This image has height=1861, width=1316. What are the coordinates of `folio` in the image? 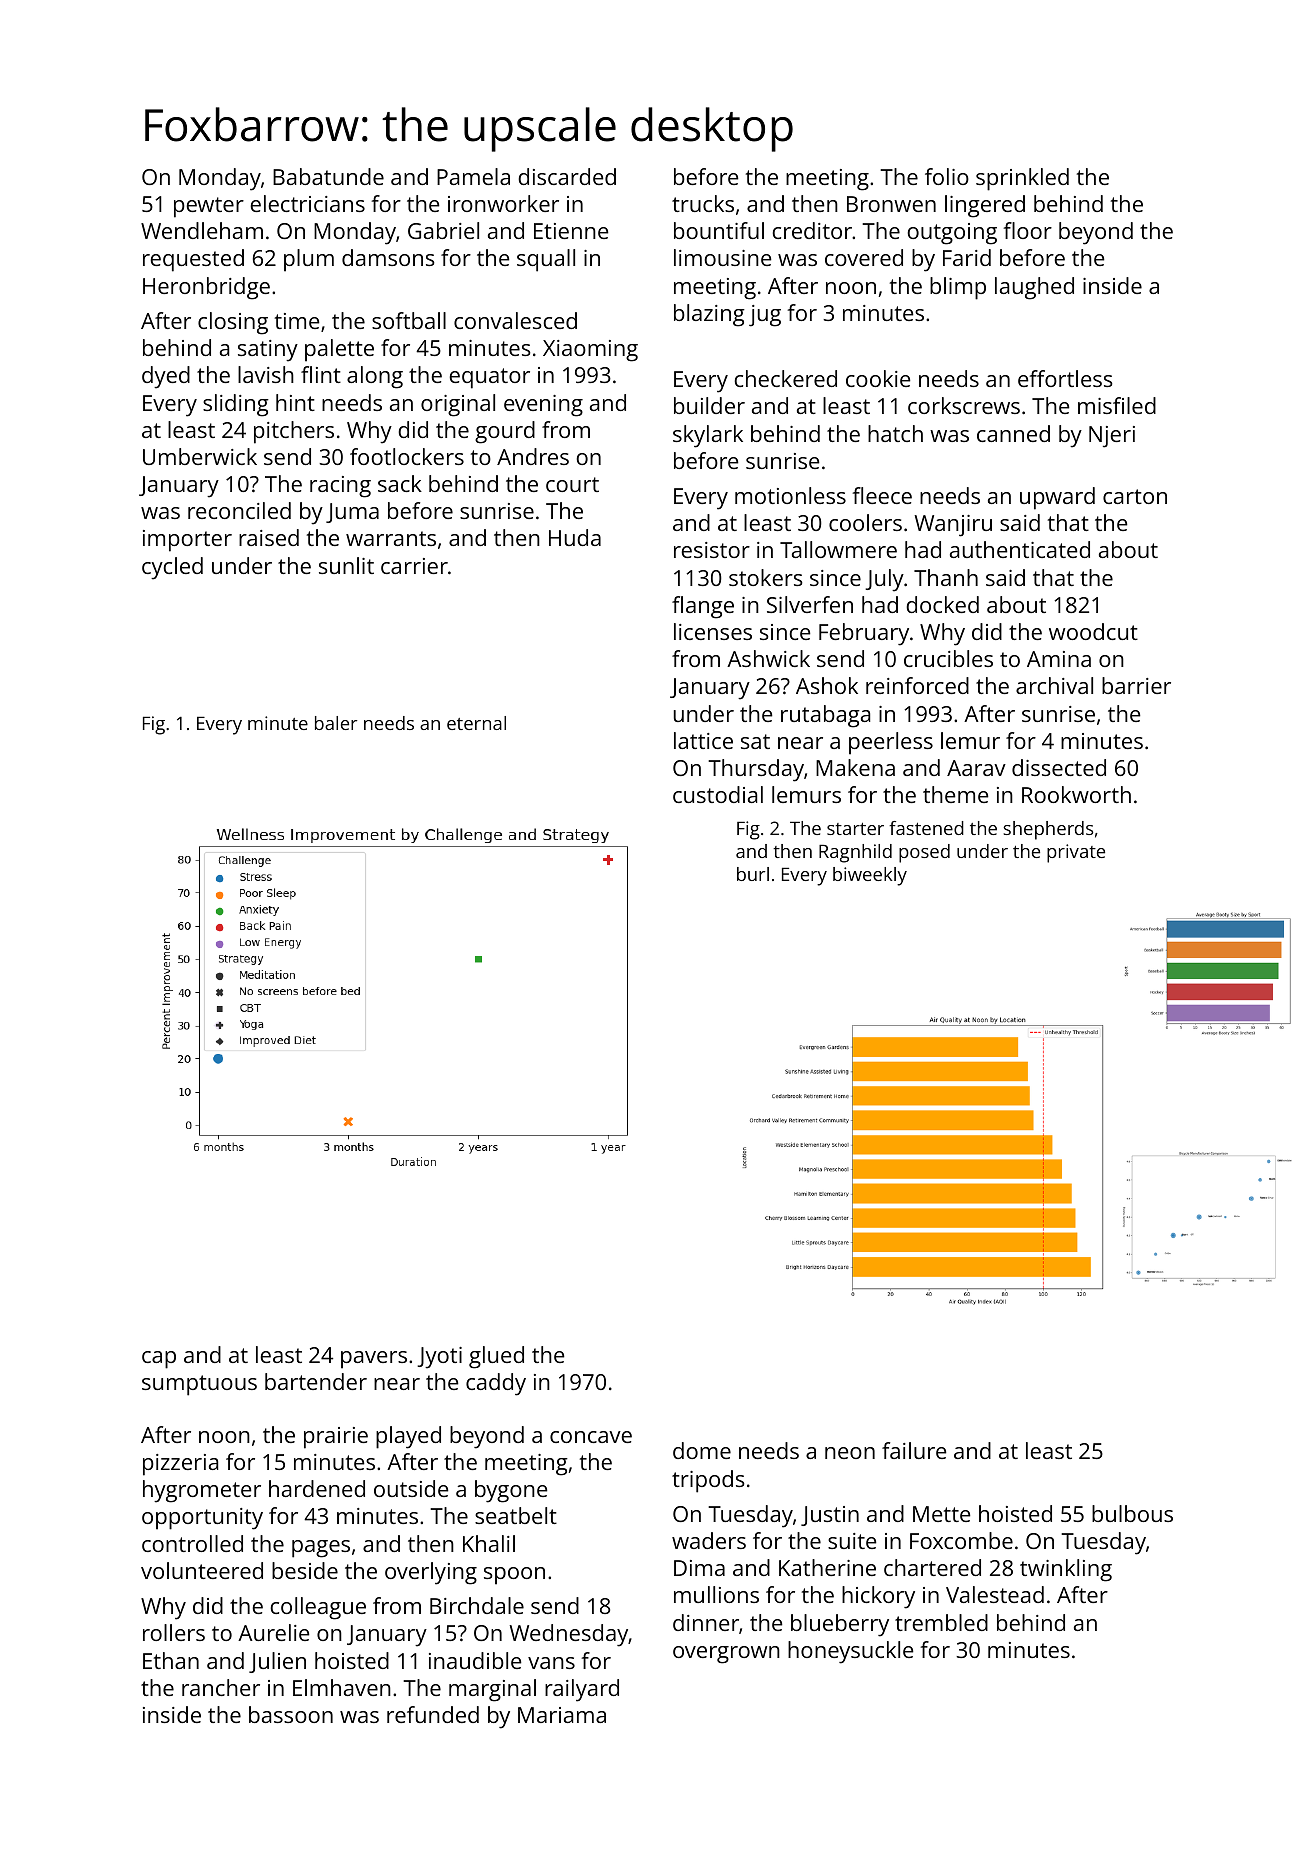 It's located at (947, 176).
